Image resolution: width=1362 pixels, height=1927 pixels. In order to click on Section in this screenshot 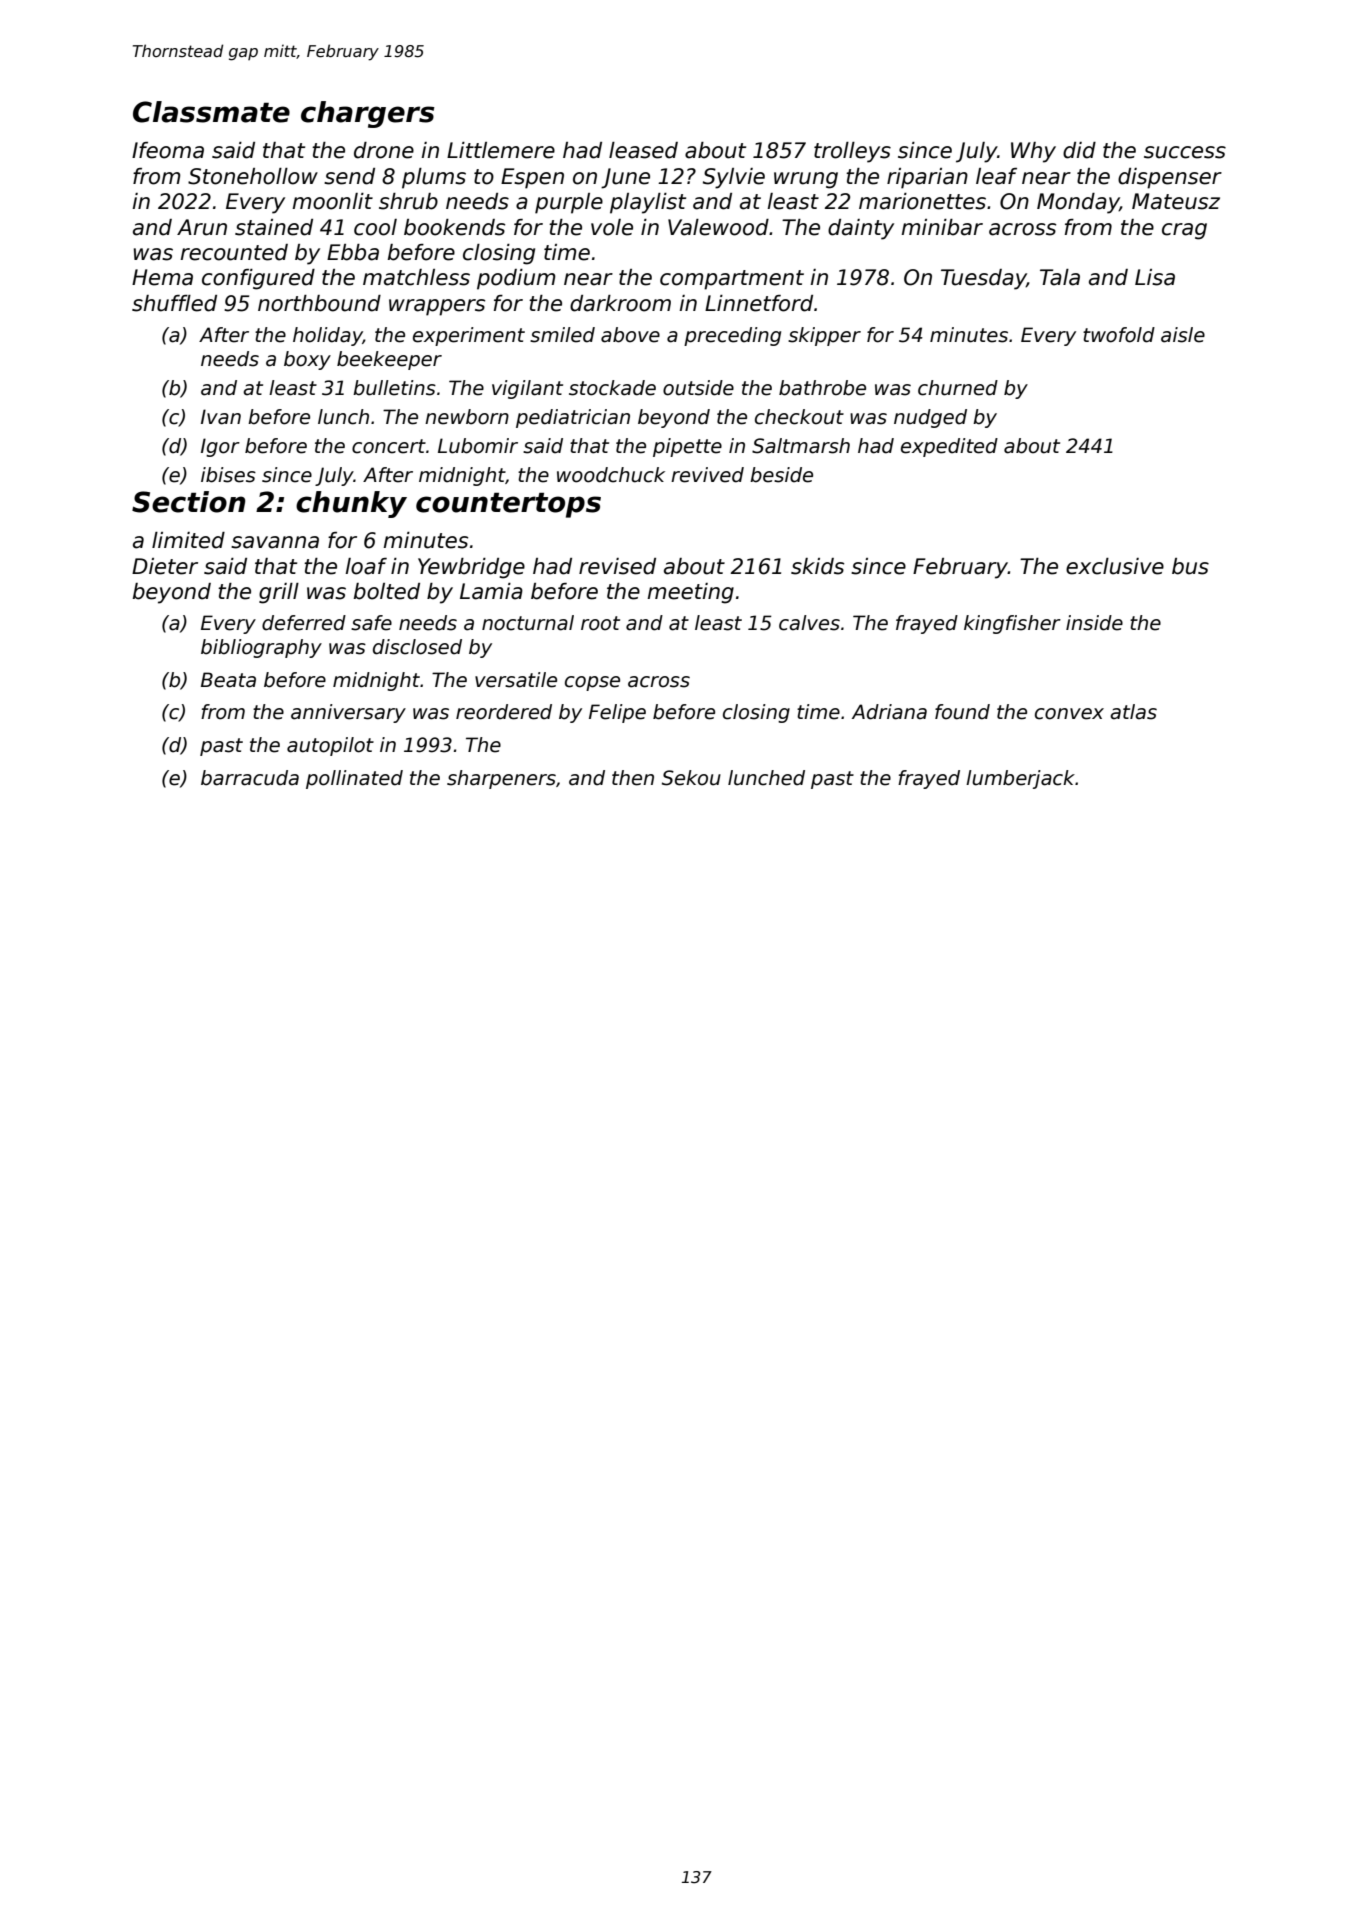, I will do `click(188, 502)`.
